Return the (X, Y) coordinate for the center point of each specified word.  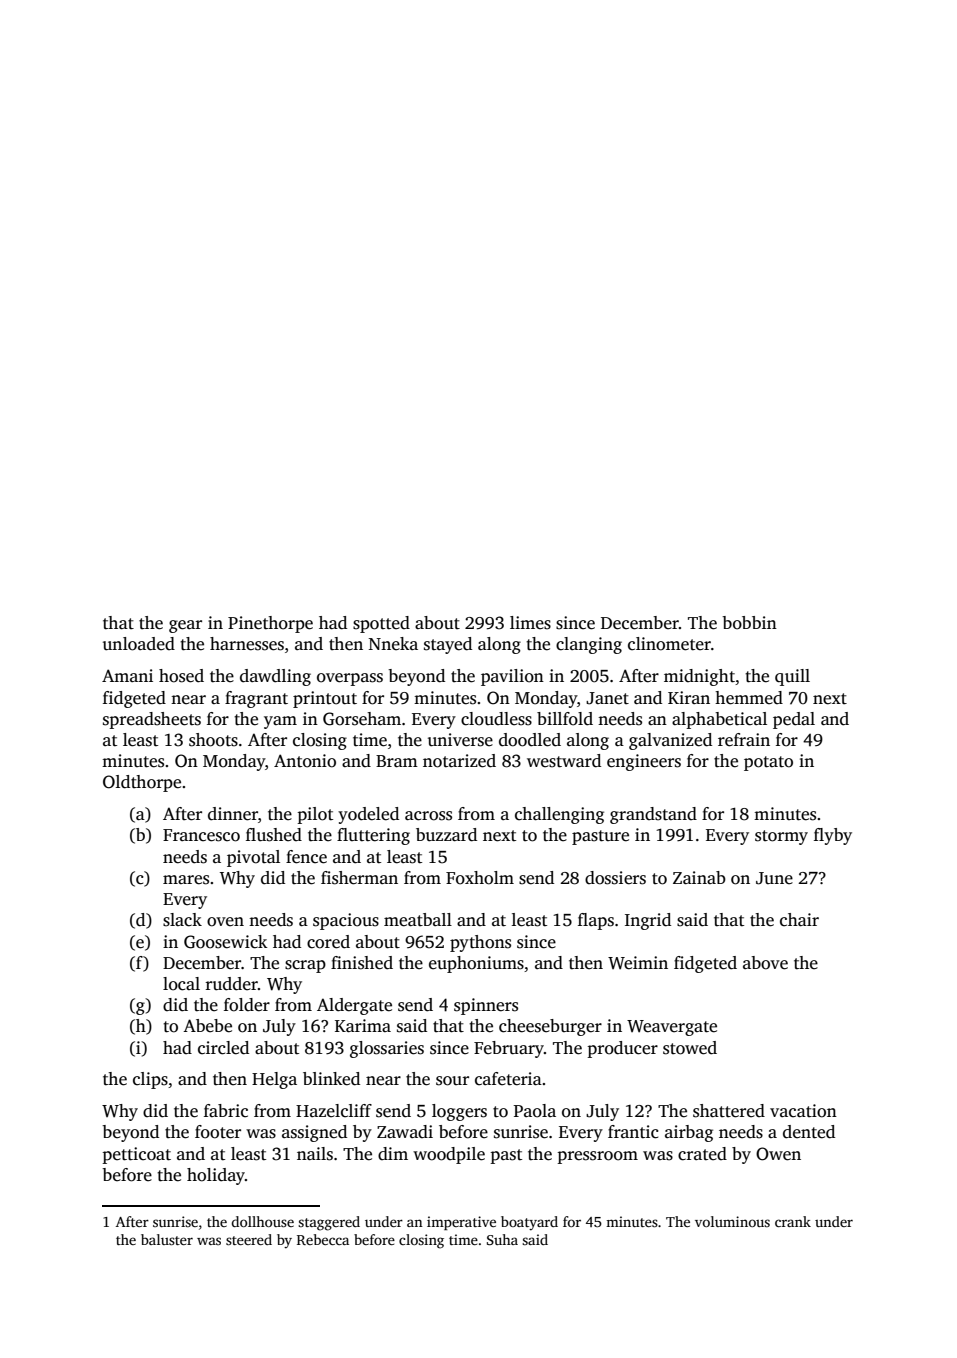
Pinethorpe (270, 624)
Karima (363, 1025)
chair (799, 920)
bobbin (749, 623)
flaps (596, 921)
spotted (381, 624)
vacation (803, 1111)
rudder (231, 984)
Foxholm (480, 878)
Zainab (699, 877)
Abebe (207, 1026)
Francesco (201, 835)
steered (249, 1239)
